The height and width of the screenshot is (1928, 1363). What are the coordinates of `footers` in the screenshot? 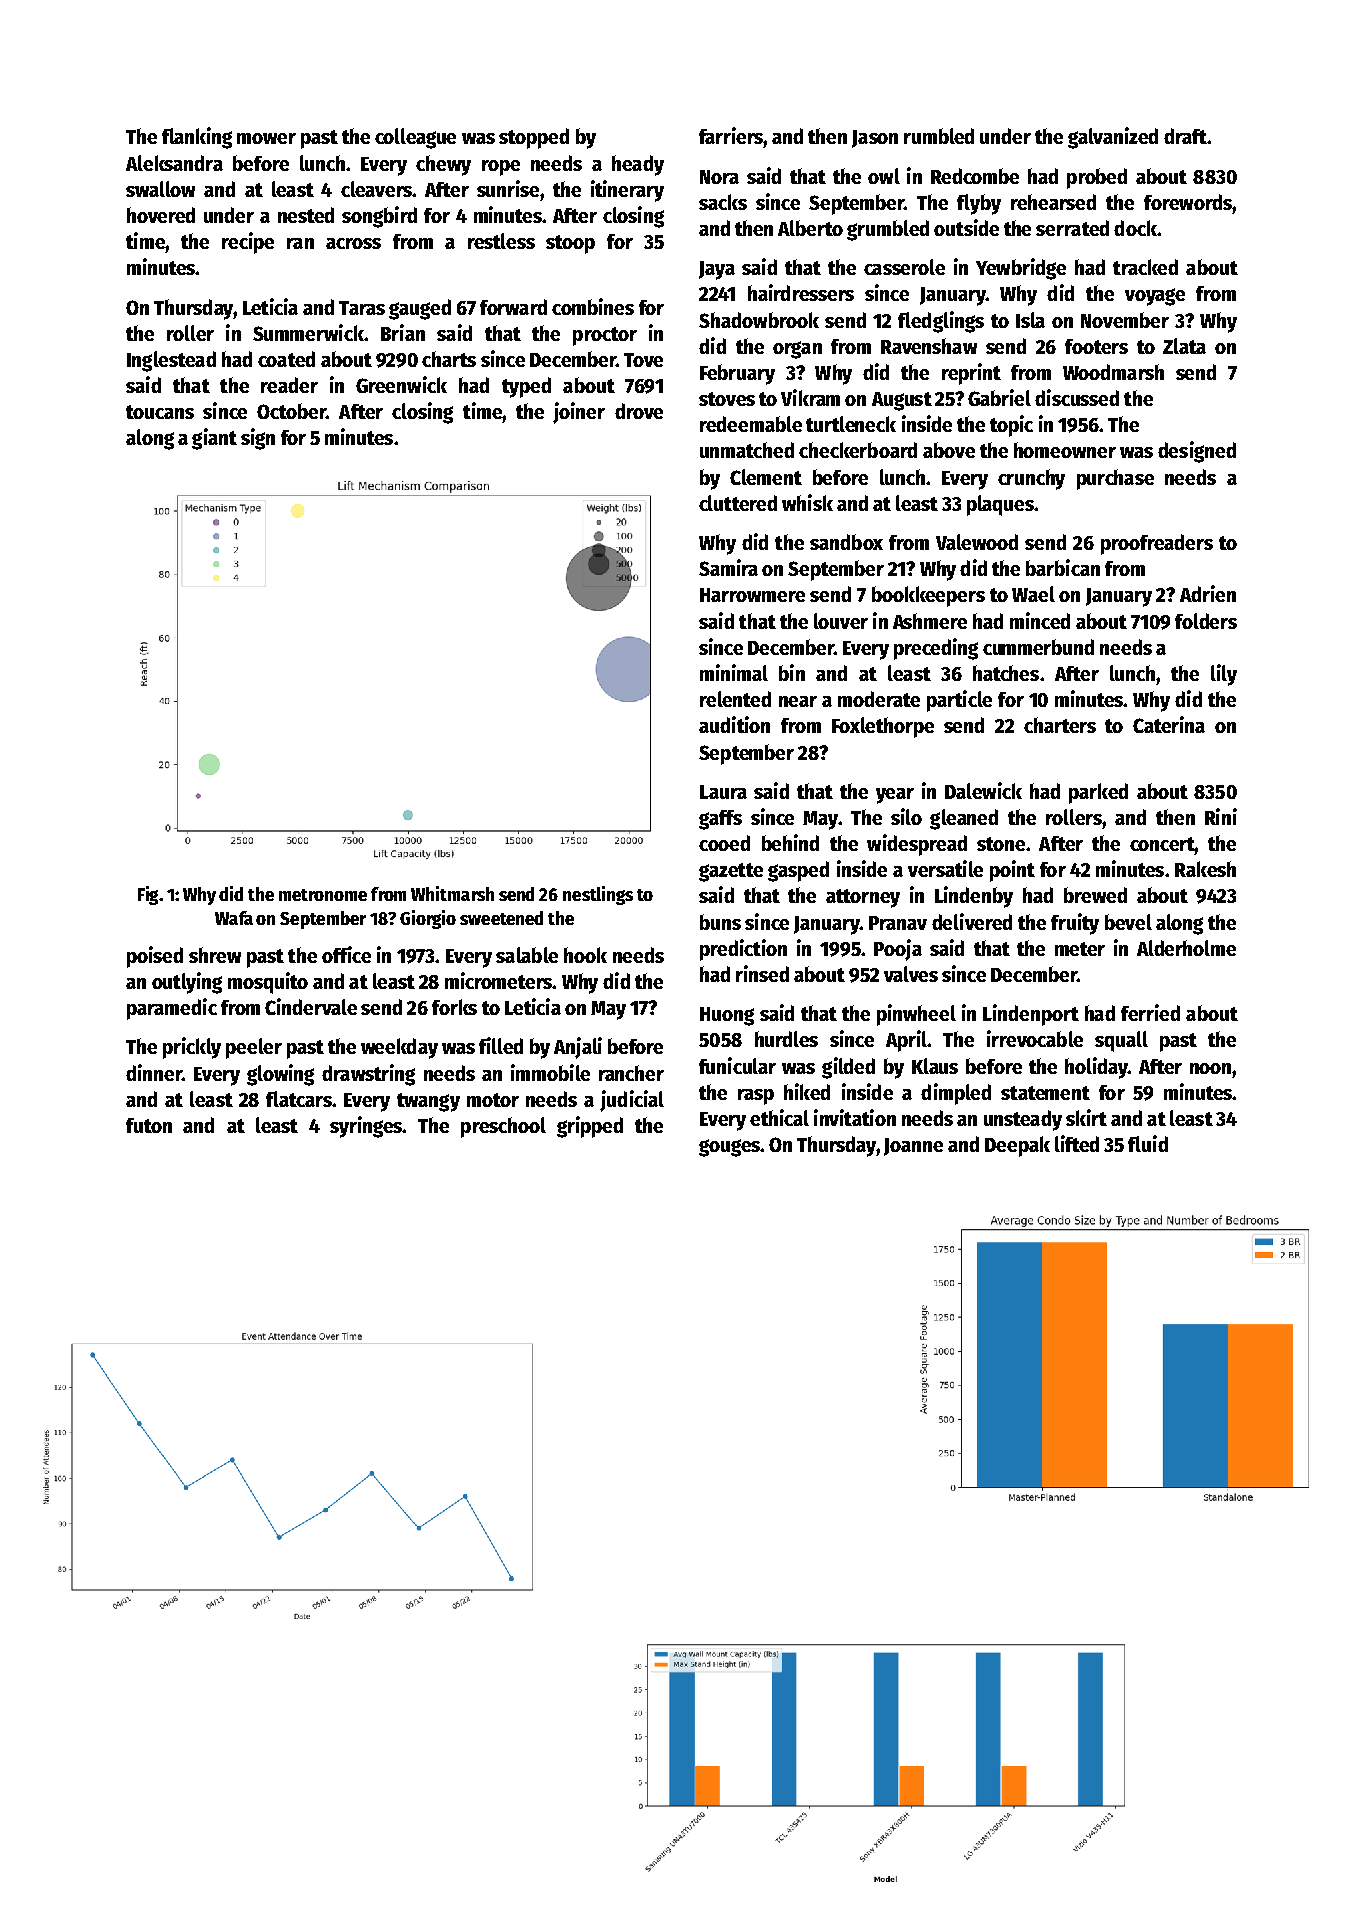 It's located at (1096, 346).
